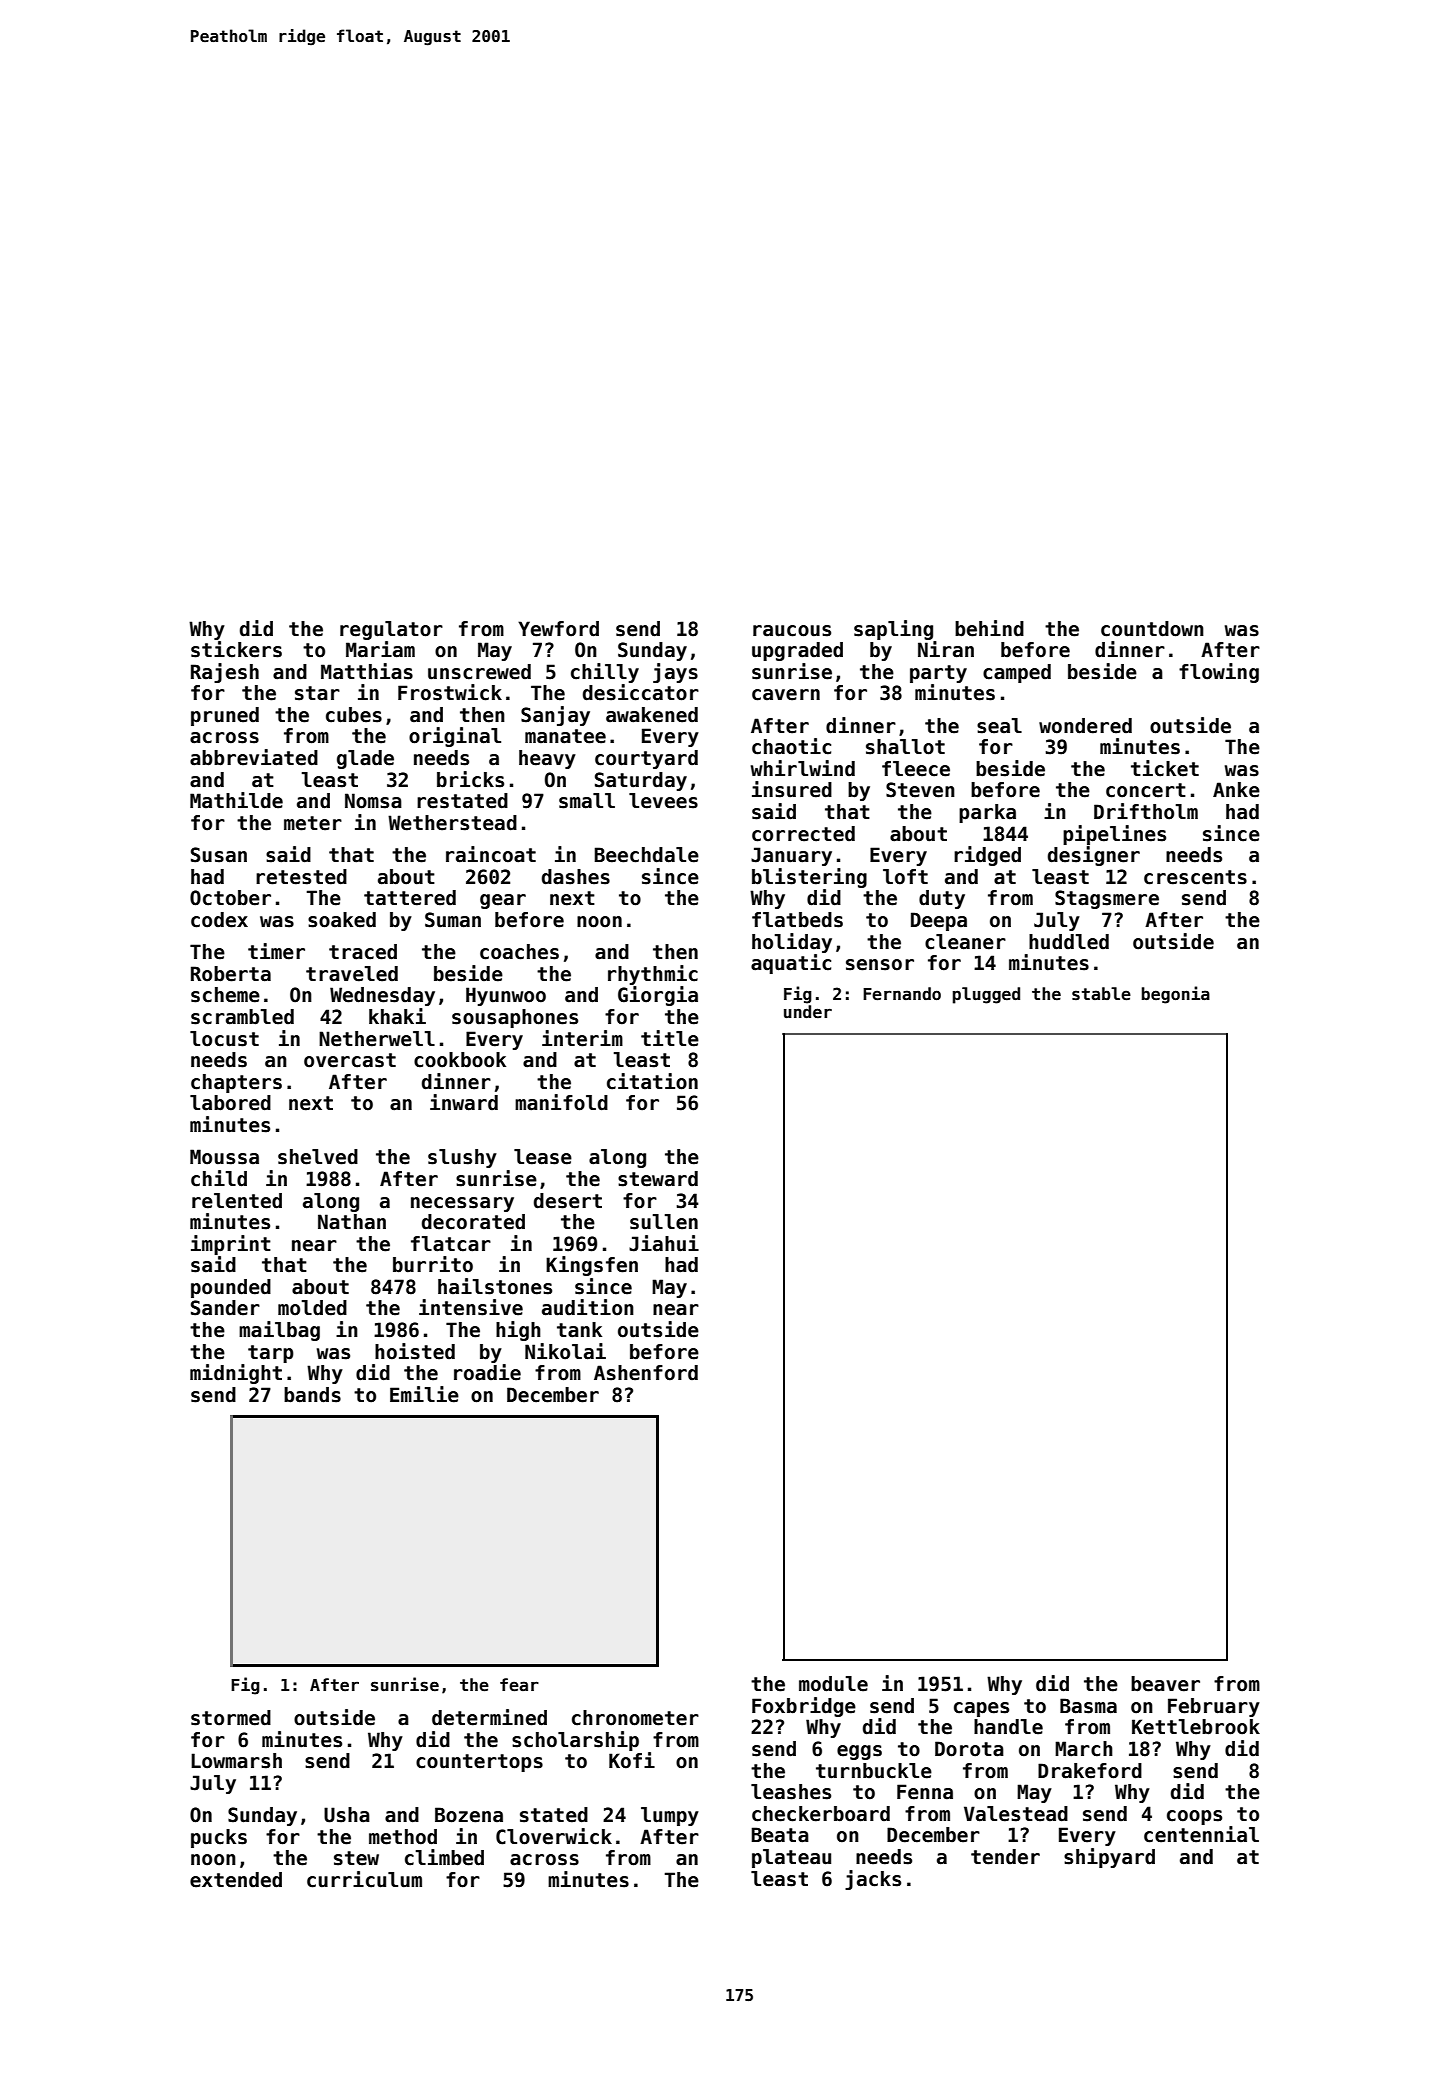 This document has width=1450, height=2100. I want to click on plateau, so click(791, 1858).
